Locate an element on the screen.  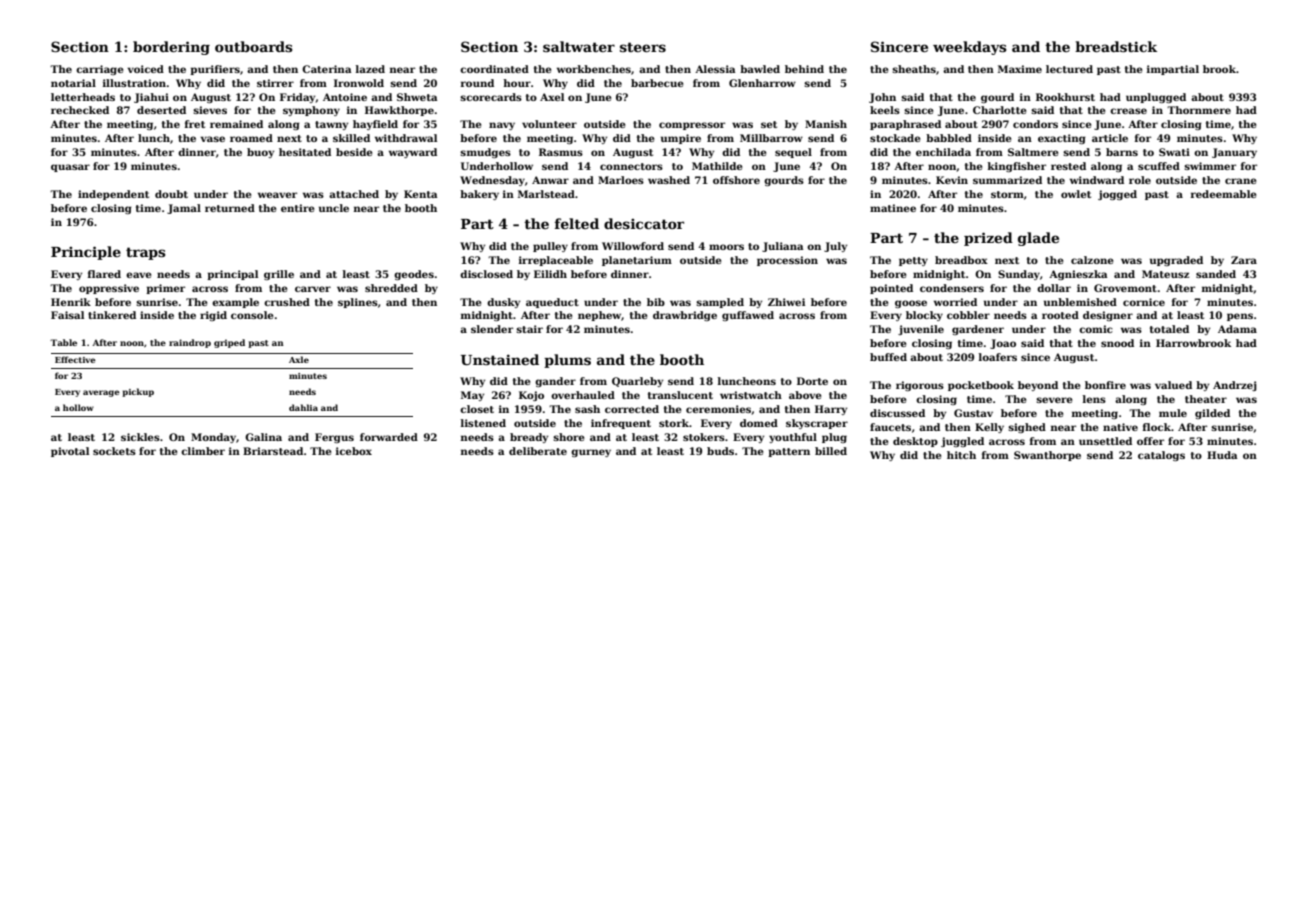
role is located at coordinates (1140, 180).
